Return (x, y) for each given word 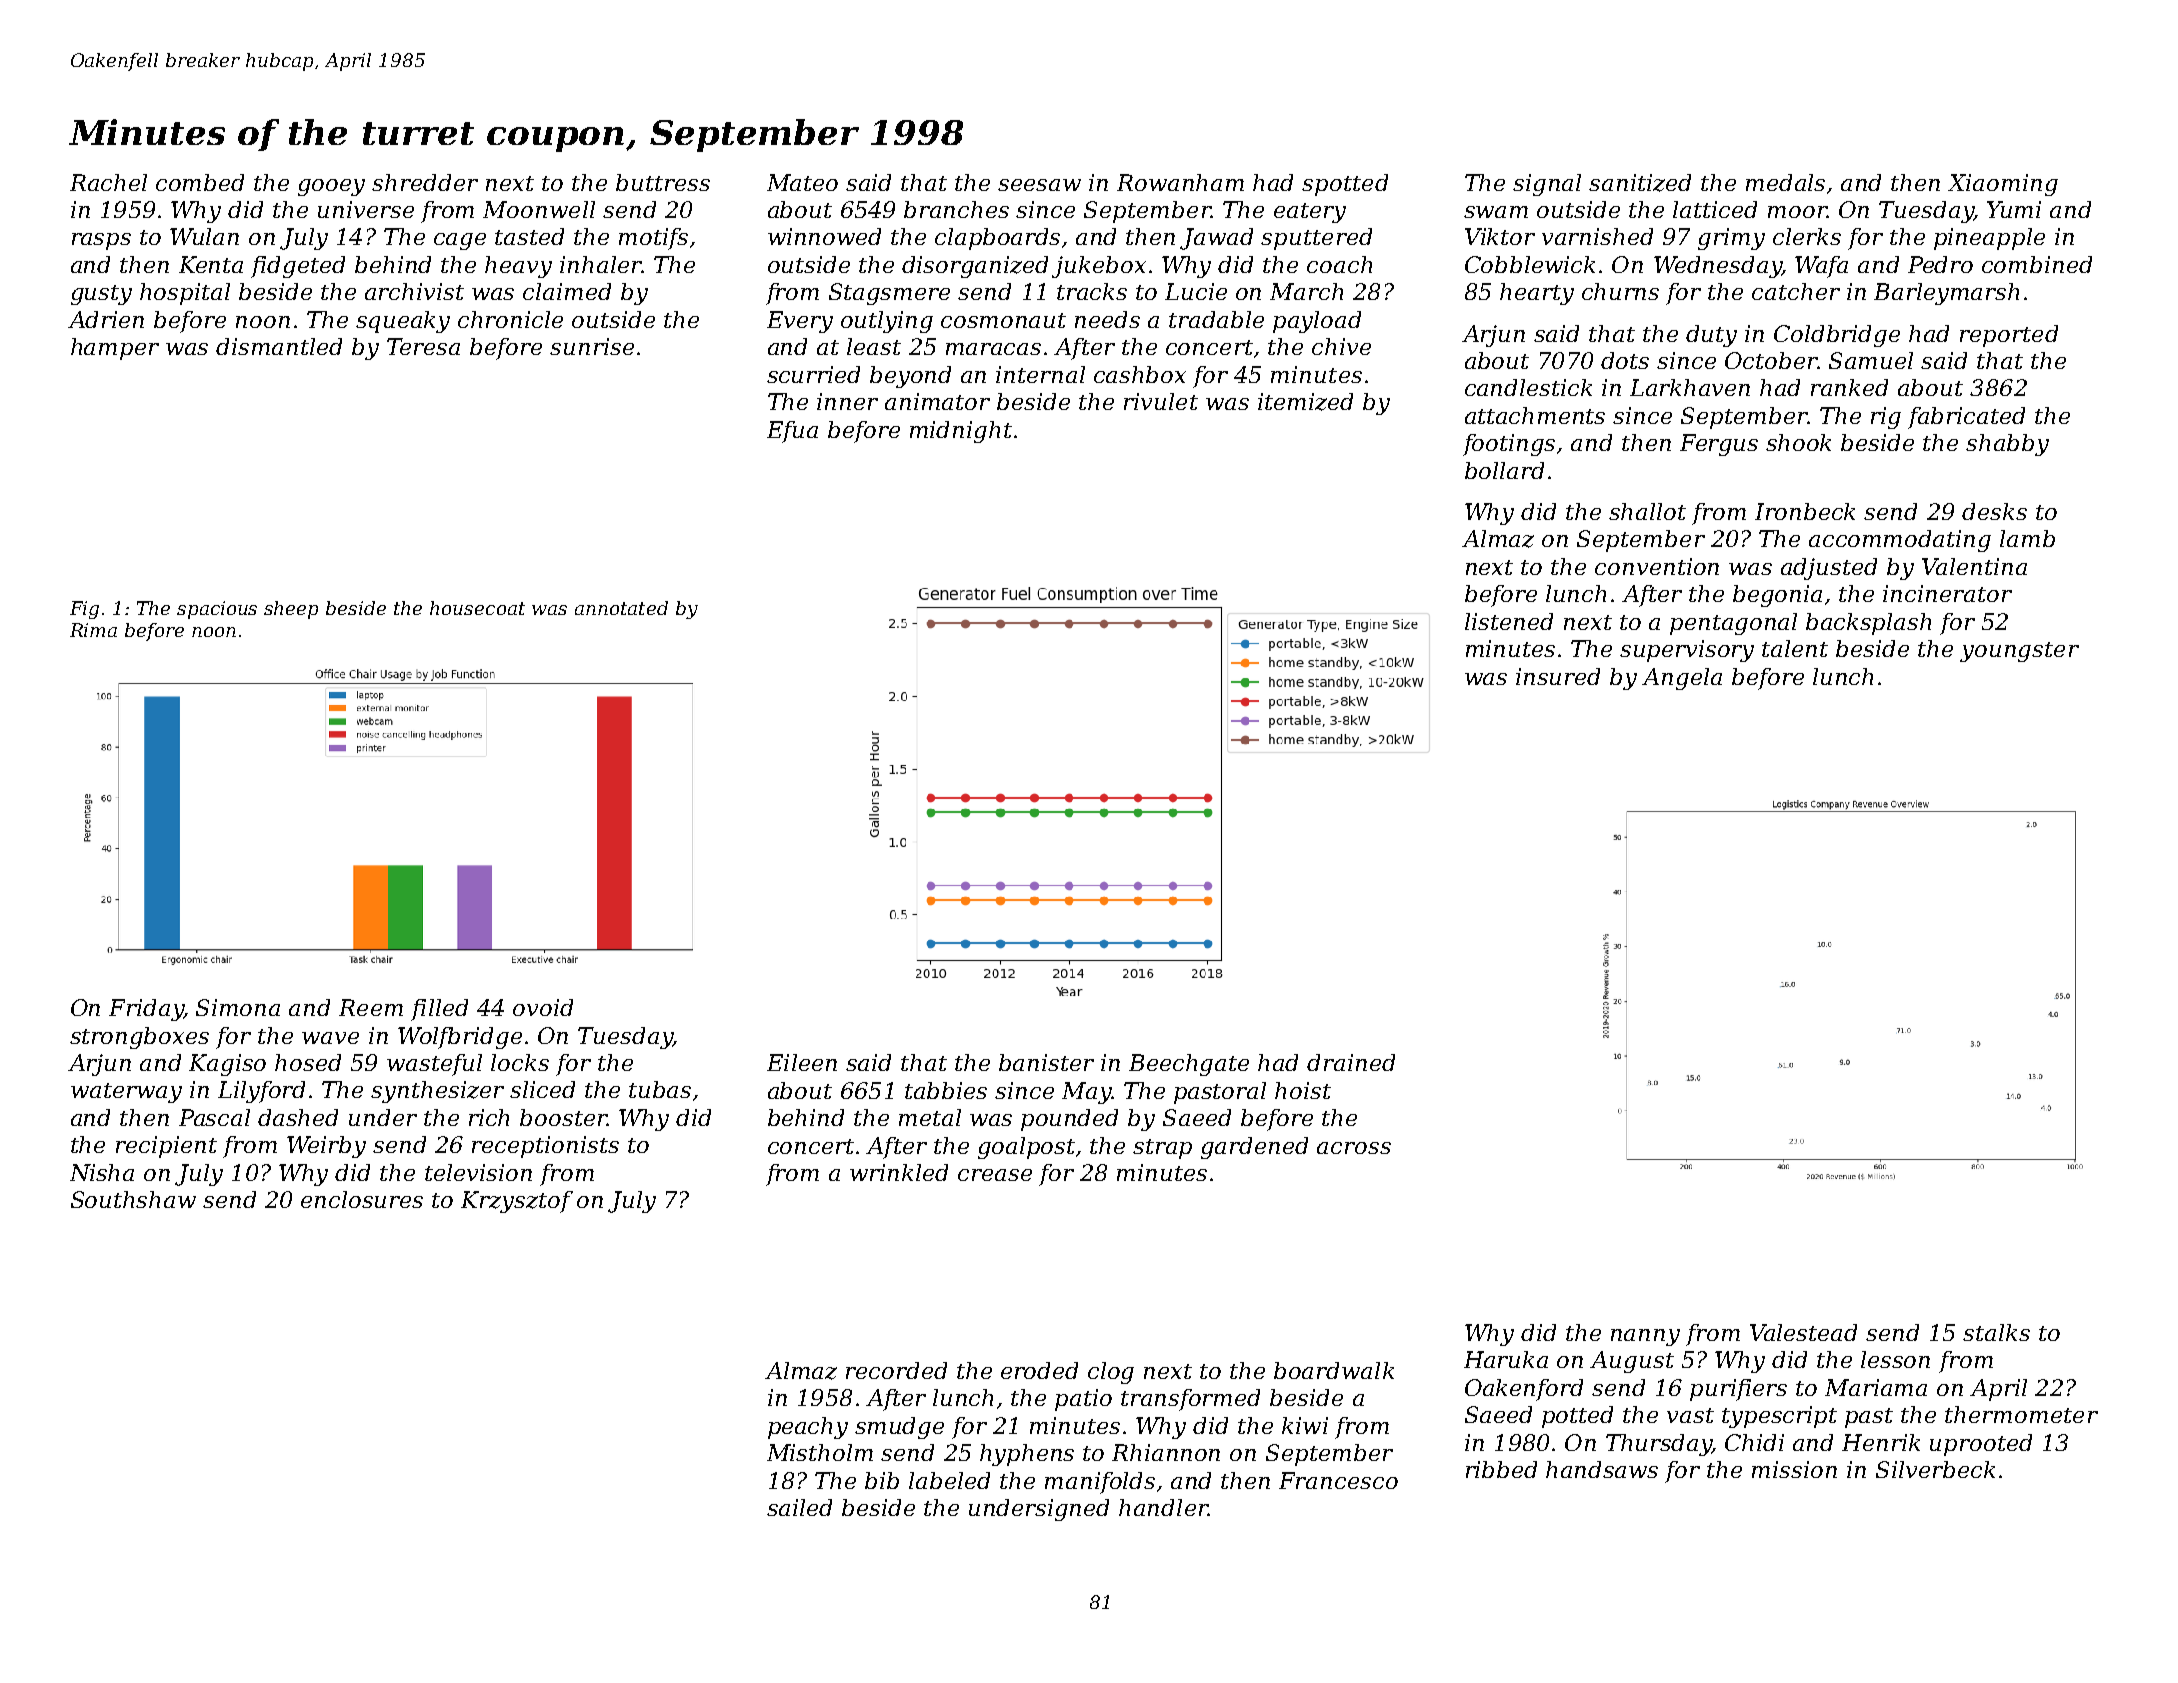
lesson (1895, 1359)
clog (1111, 1373)
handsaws (1602, 1469)
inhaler (601, 264)
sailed (799, 1507)
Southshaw (133, 1199)
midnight (961, 432)
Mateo (802, 182)
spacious (217, 610)
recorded (896, 1370)
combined (2037, 264)
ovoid (543, 1007)
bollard (1504, 470)
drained (1351, 1062)
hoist (1303, 1090)
